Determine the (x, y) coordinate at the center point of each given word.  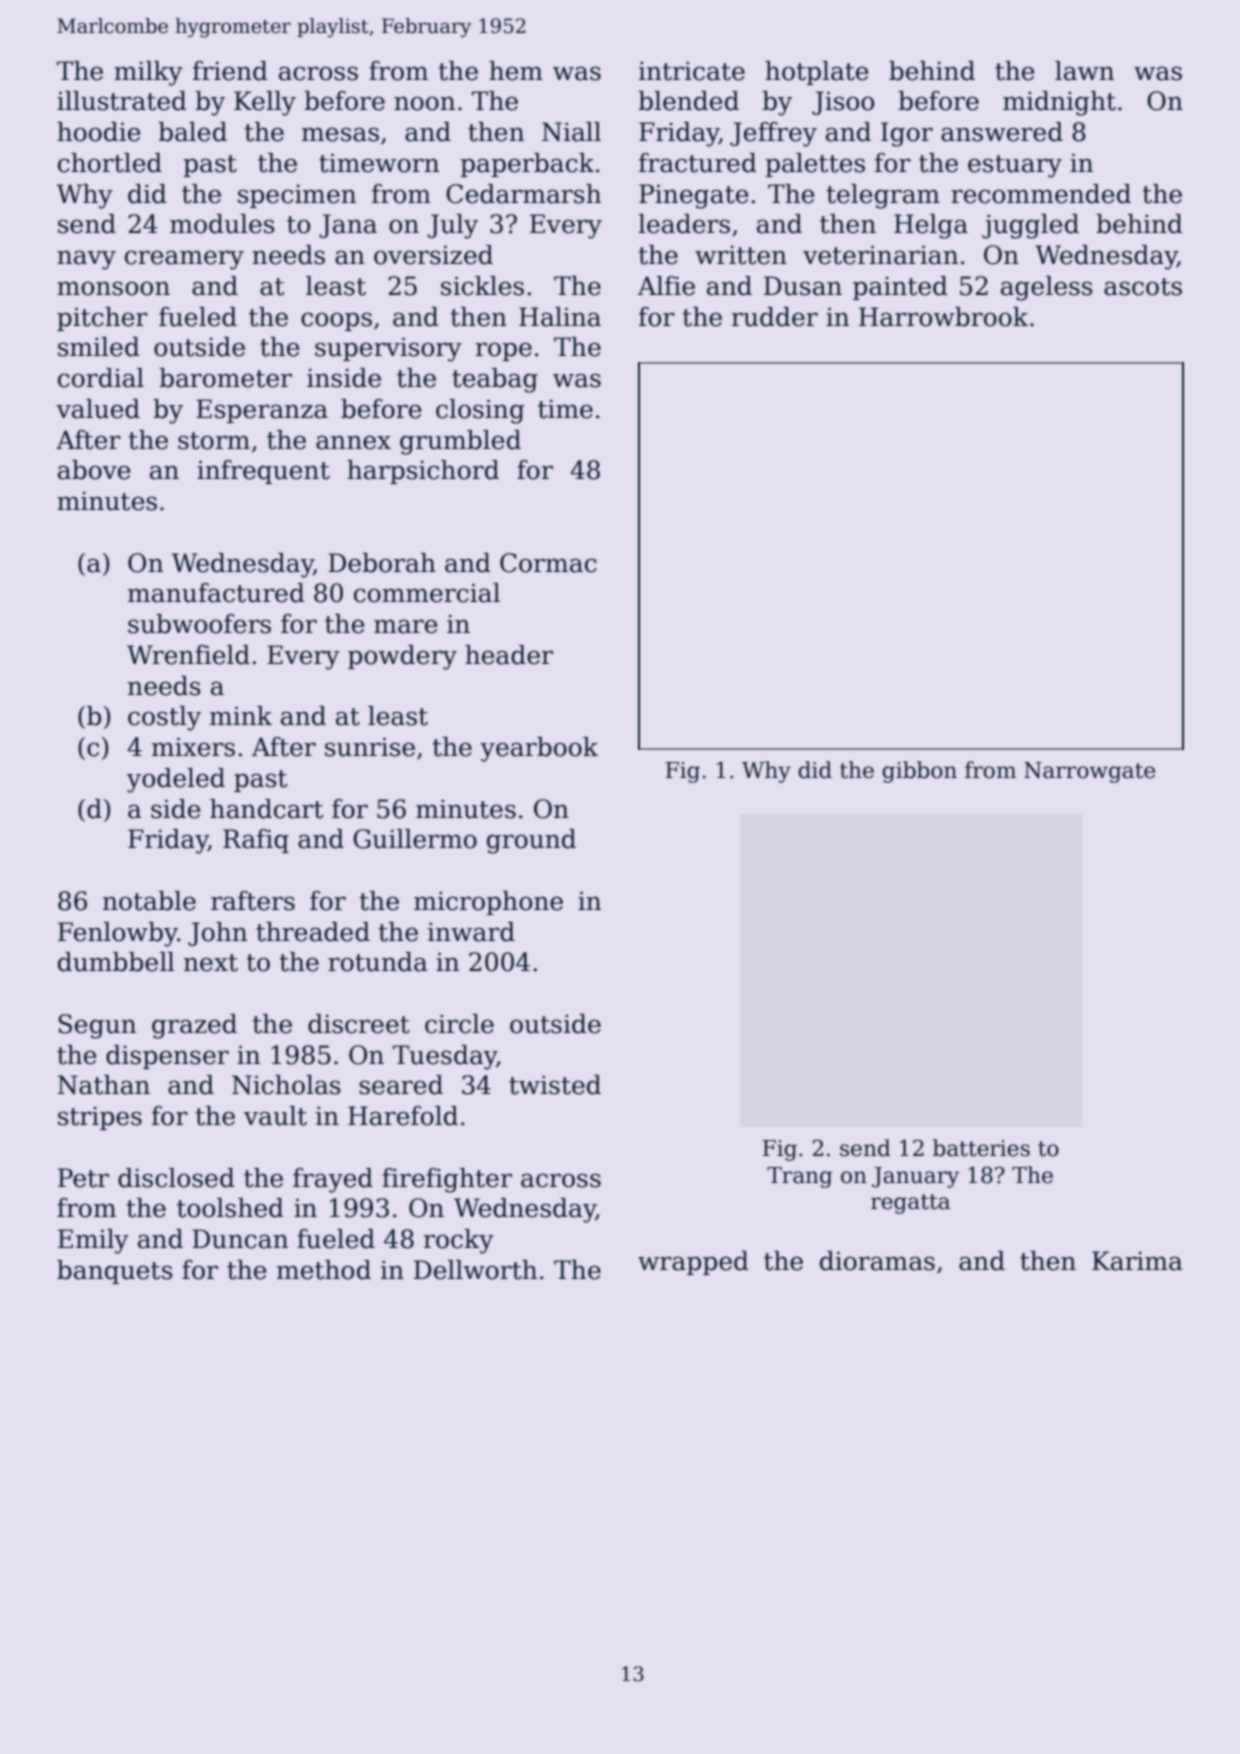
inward (471, 932)
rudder (775, 317)
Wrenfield (188, 655)
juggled (1030, 226)
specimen (297, 196)
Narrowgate (1089, 772)
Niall (571, 132)
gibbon (919, 772)
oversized (433, 255)
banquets (115, 1272)
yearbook (539, 749)
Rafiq (256, 841)
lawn (1084, 71)
